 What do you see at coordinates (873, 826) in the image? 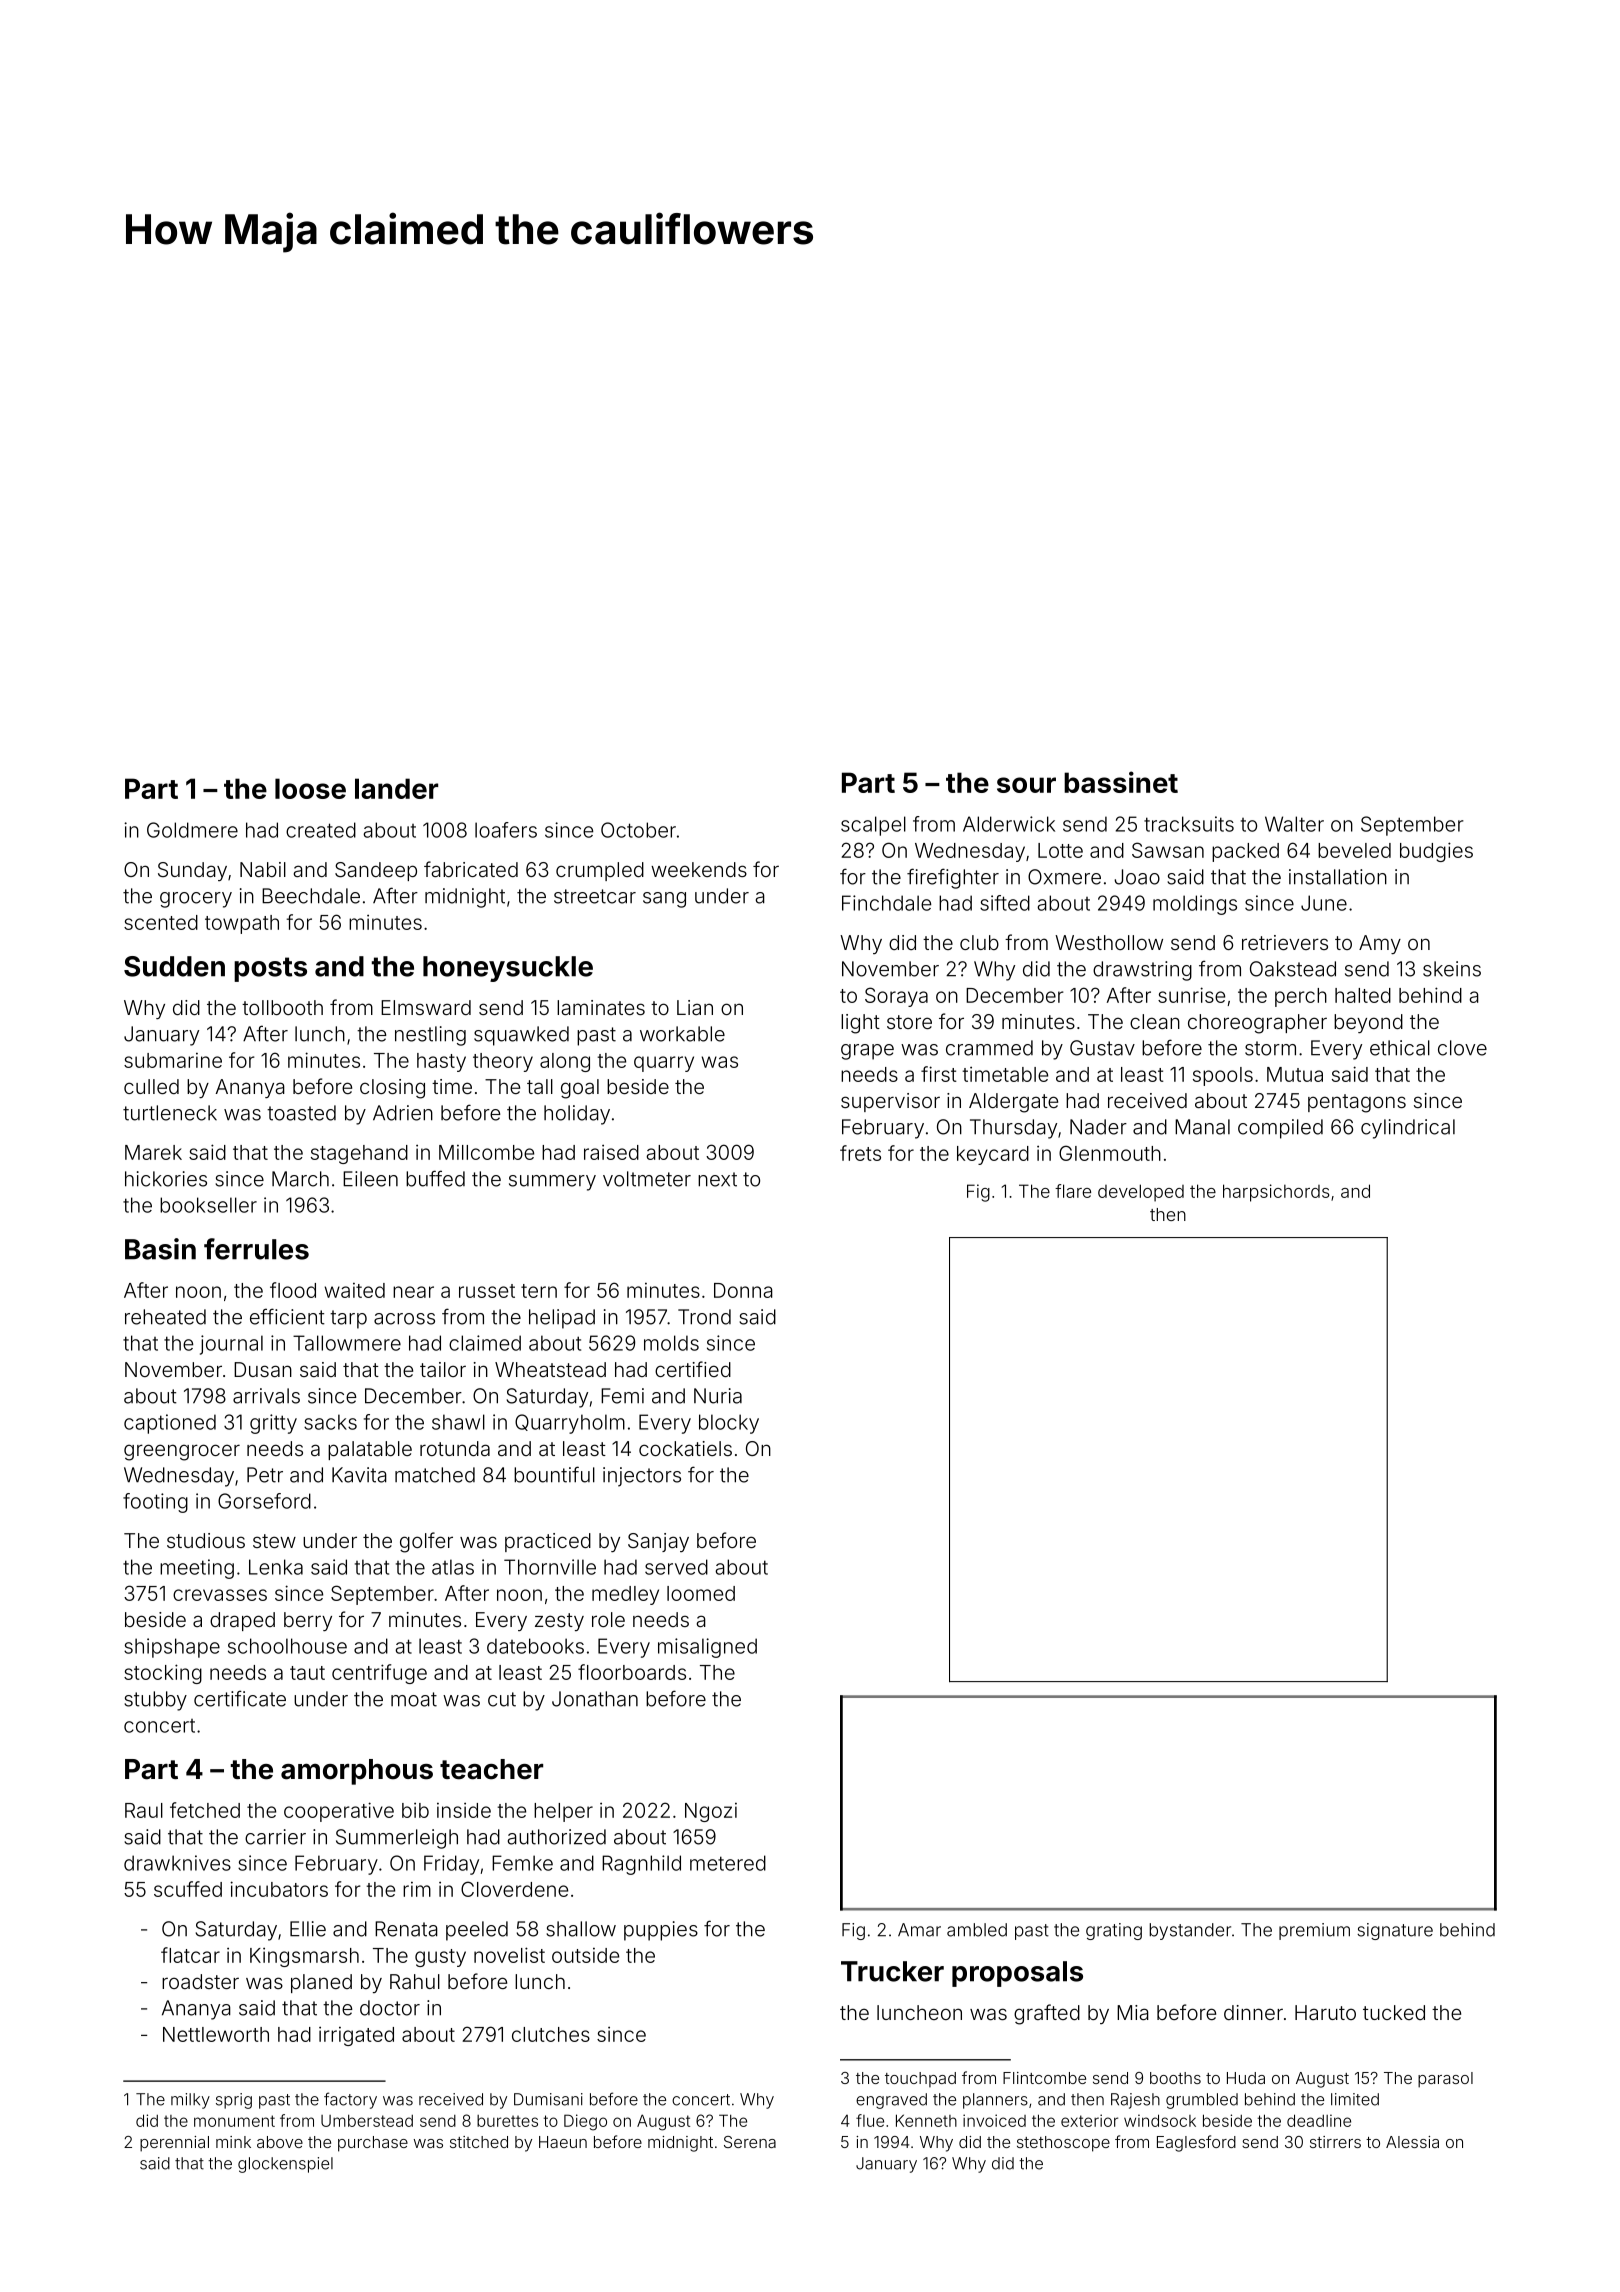
I see `scalpel` at bounding box center [873, 826].
